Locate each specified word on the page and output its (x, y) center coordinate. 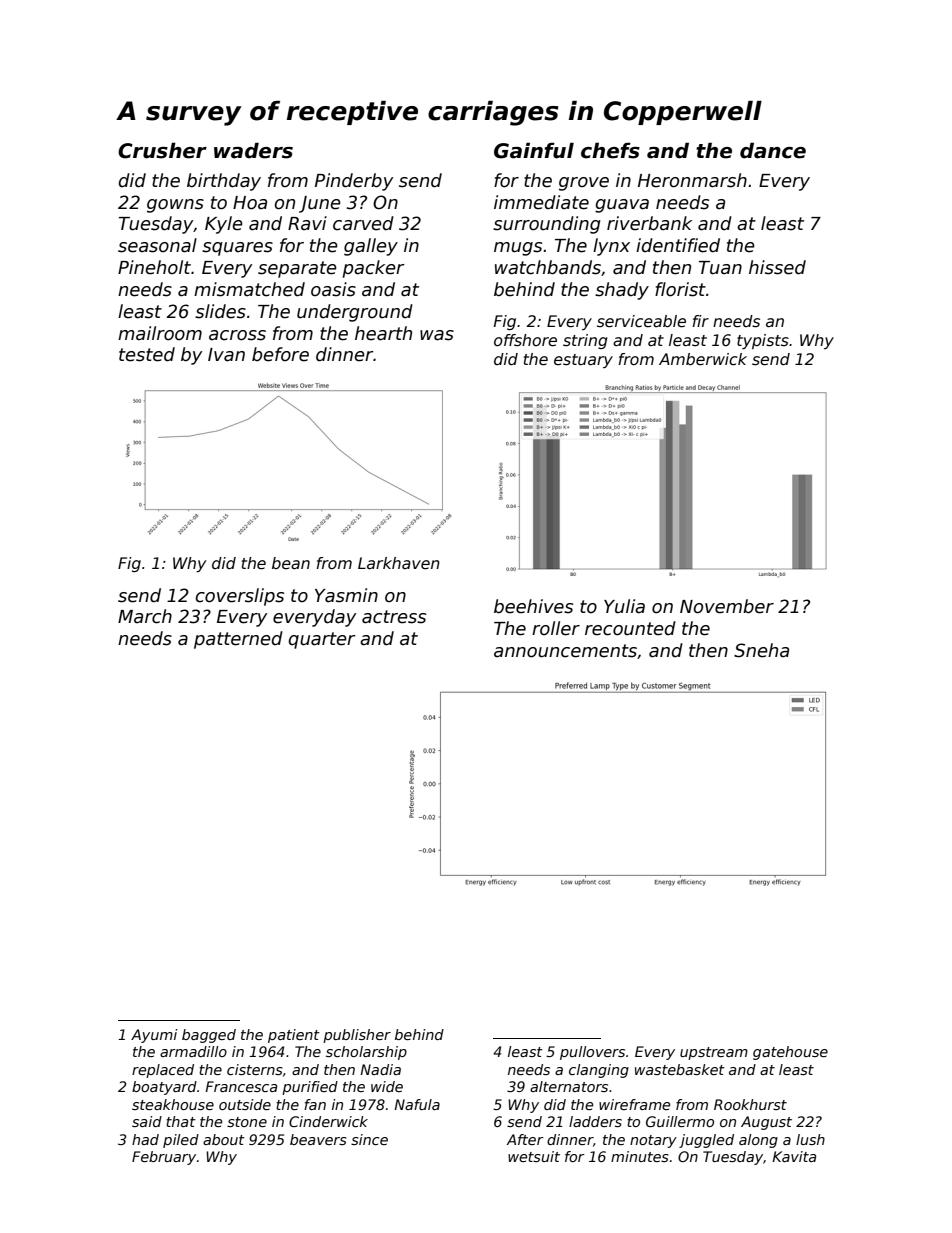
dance (773, 150)
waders (253, 150)
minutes (640, 1156)
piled (181, 1141)
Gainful (534, 150)
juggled (706, 1141)
